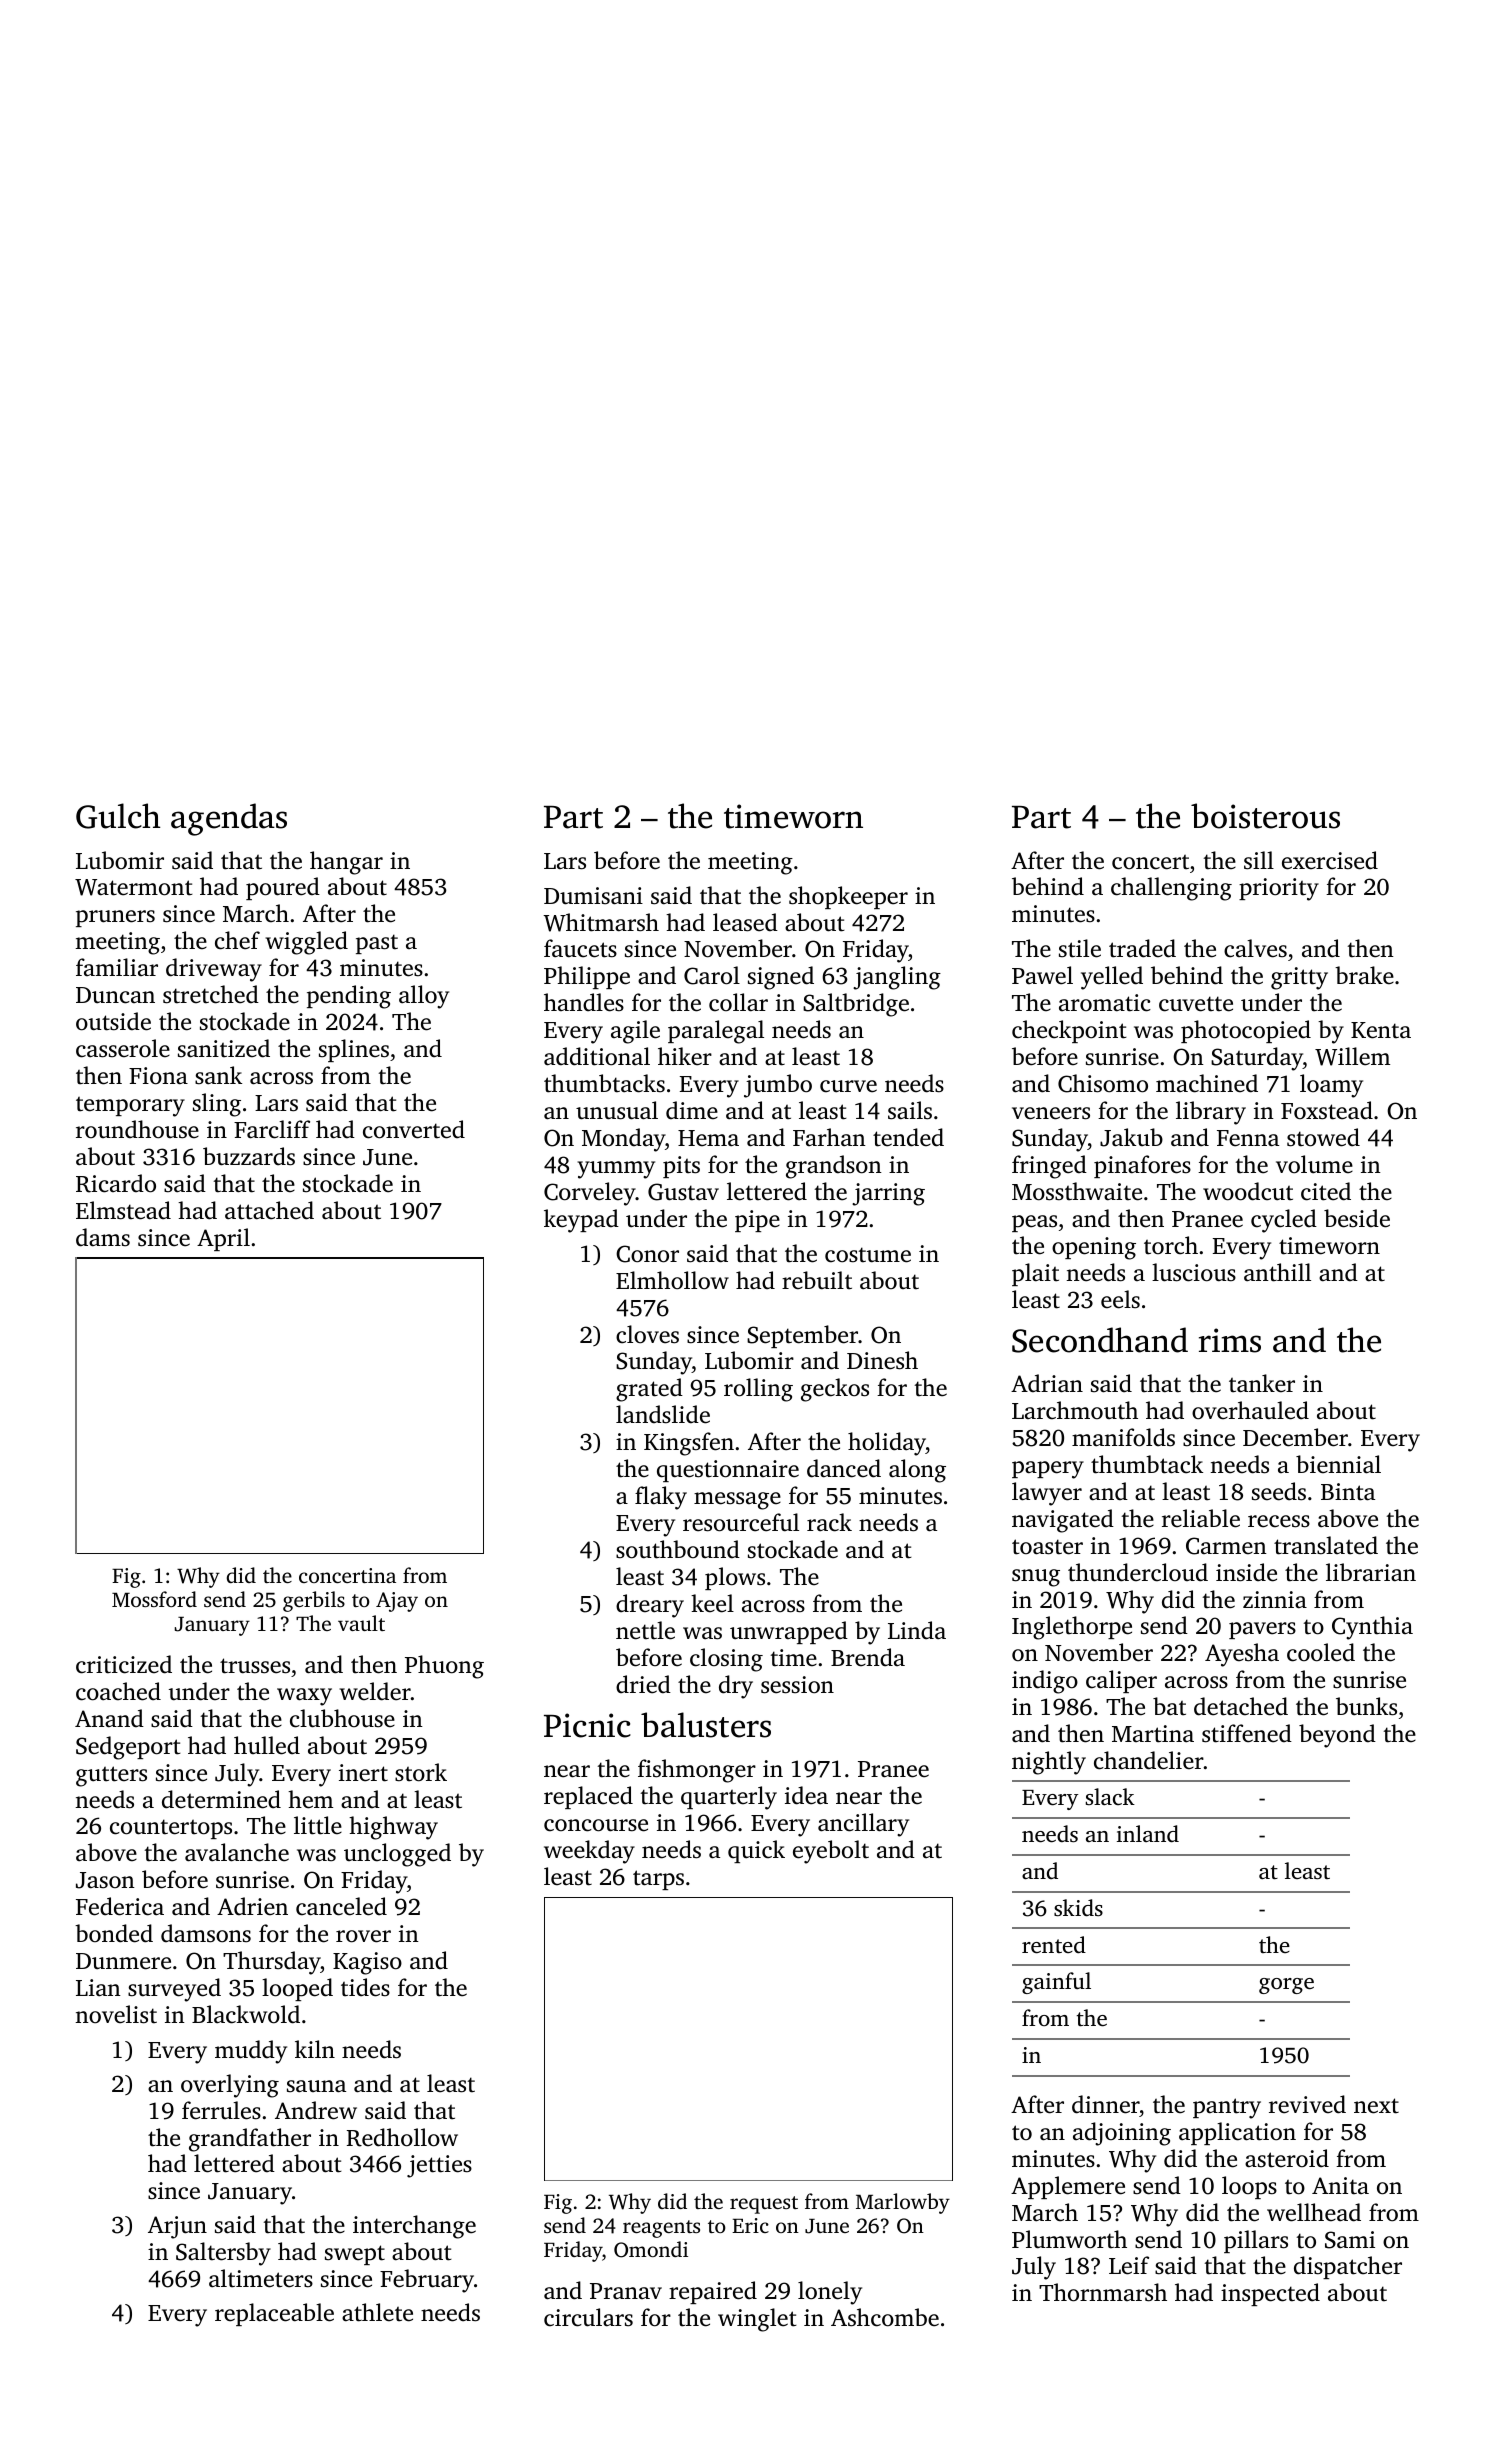 This screenshot has height=2464, width=1496. What do you see at coordinates (214, 970) in the screenshot?
I see `driveway` at bounding box center [214, 970].
